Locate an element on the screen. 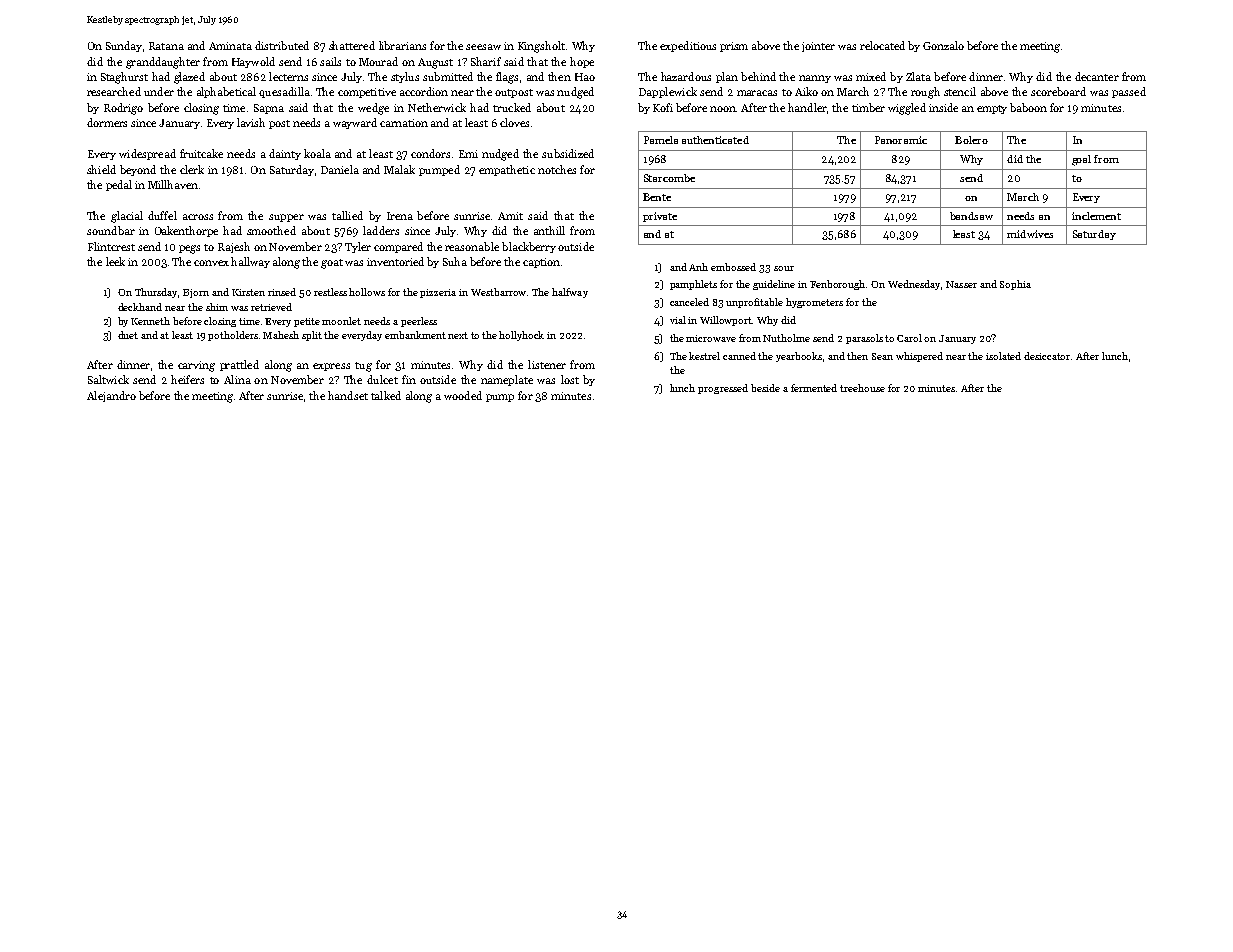 The image size is (1233, 952). expeditious is located at coordinates (688, 46).
